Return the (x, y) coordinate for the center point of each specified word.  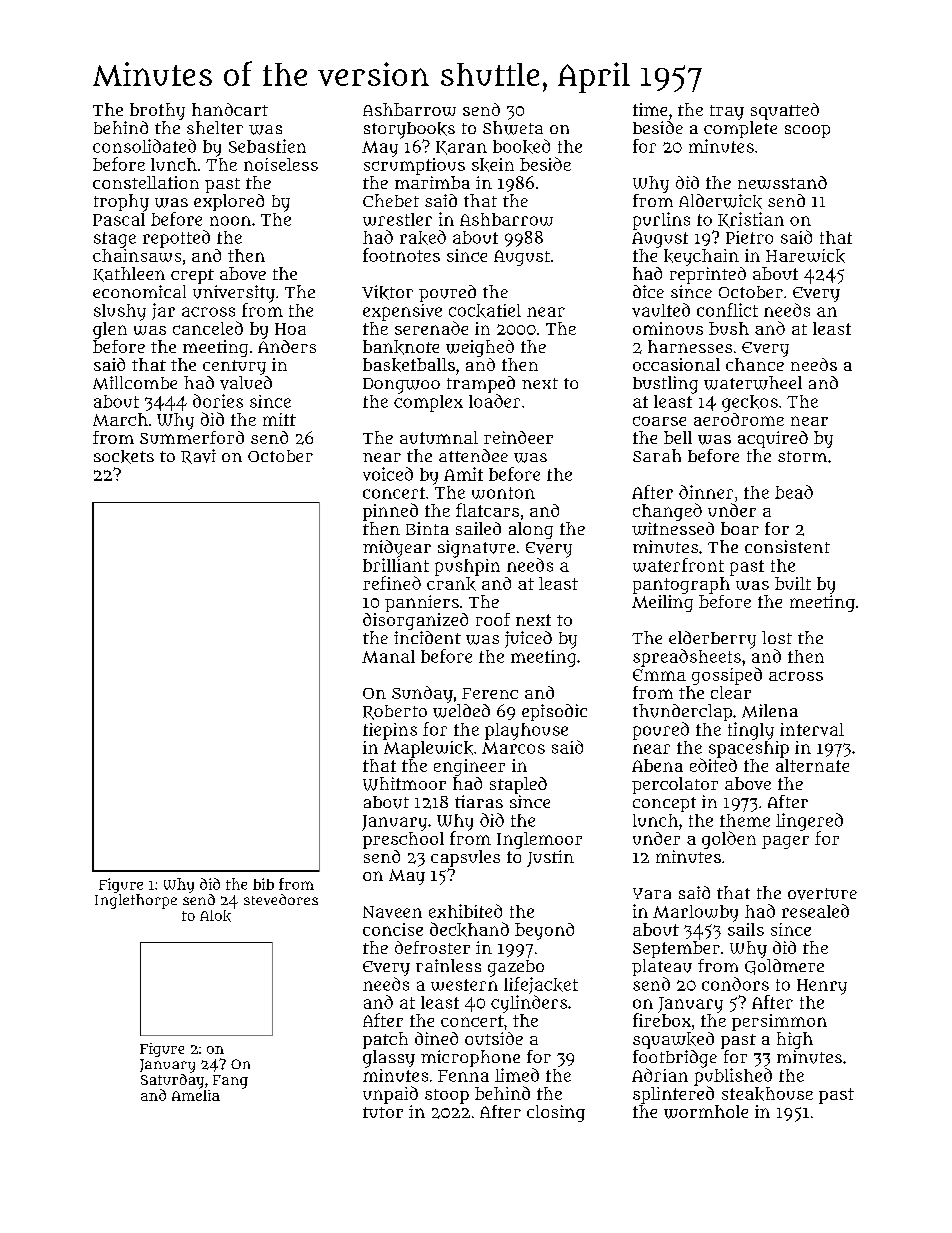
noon (230, 221)
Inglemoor (539, 840)
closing (556, 1113)
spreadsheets (687, 658)
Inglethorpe (136, 901)
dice (648, 291)
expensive (402, 312)
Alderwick (720, 201)
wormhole (706, 1112)
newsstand (782, 182)
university (234, 294)
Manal (388, 656)
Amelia (196, 1095)
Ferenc (490, 693)
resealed (815, 911)
